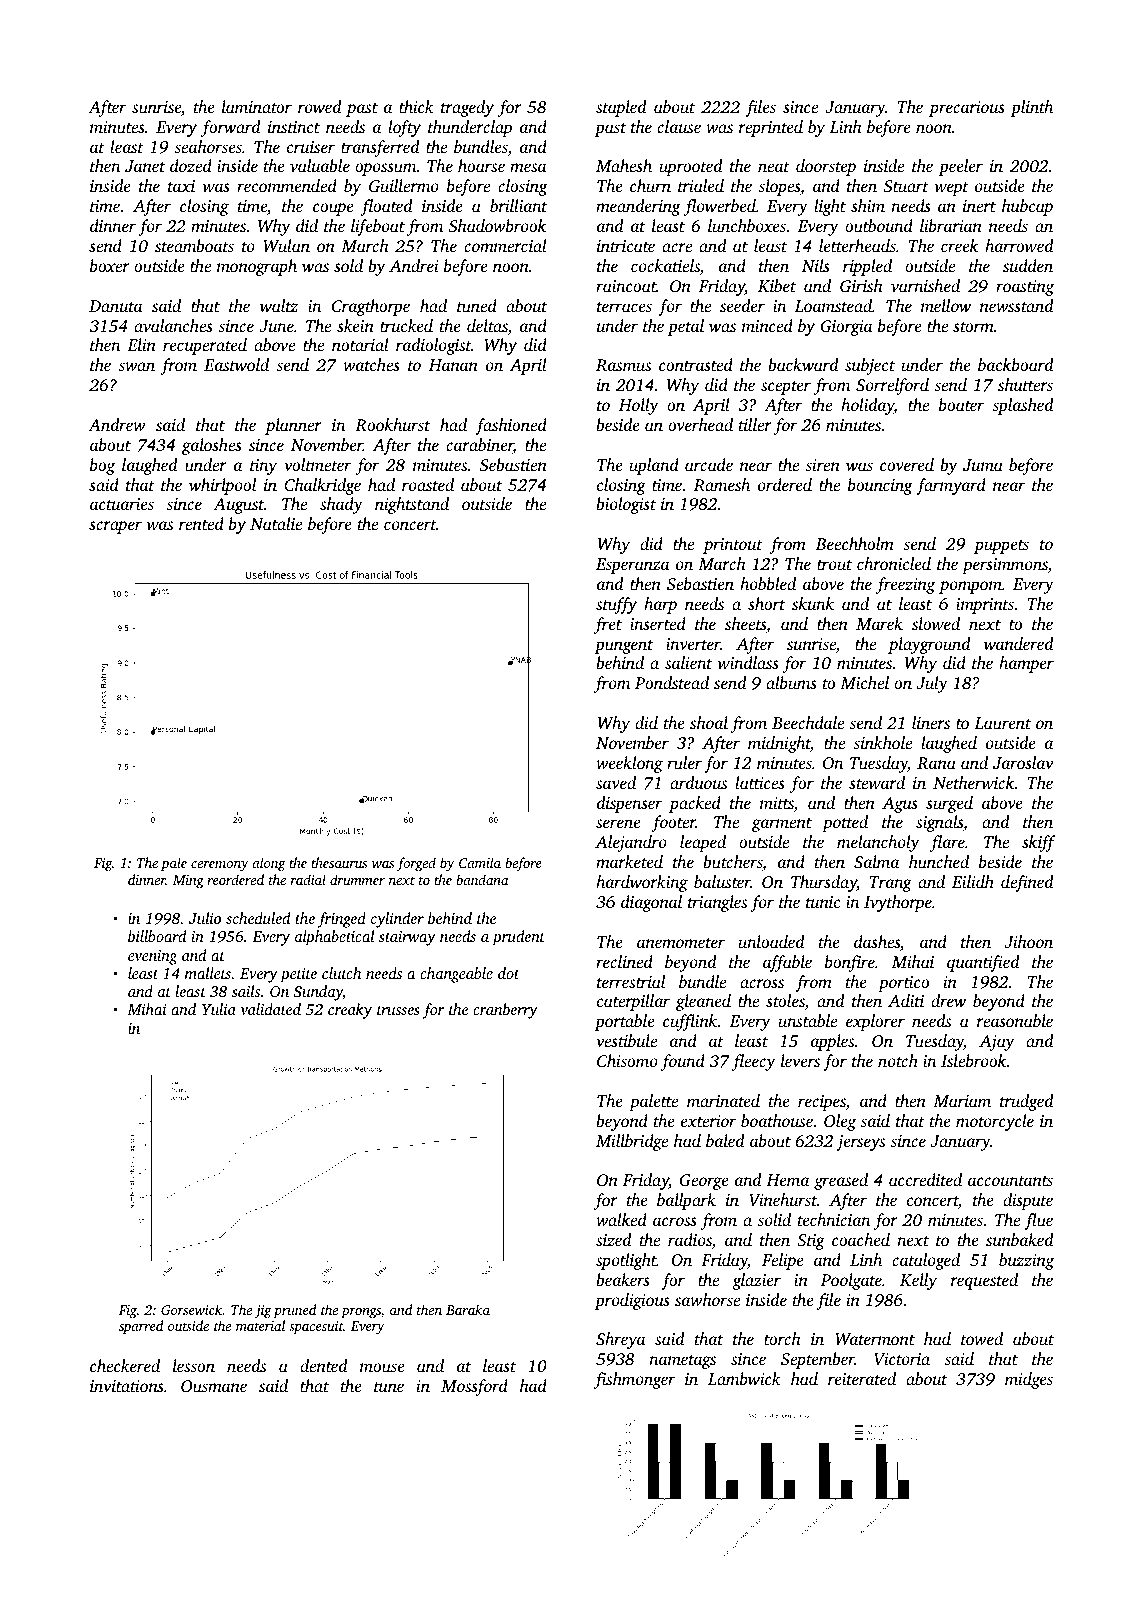 This document has height=1617, width=1143. I want to click on forged, so click(416, 864).
